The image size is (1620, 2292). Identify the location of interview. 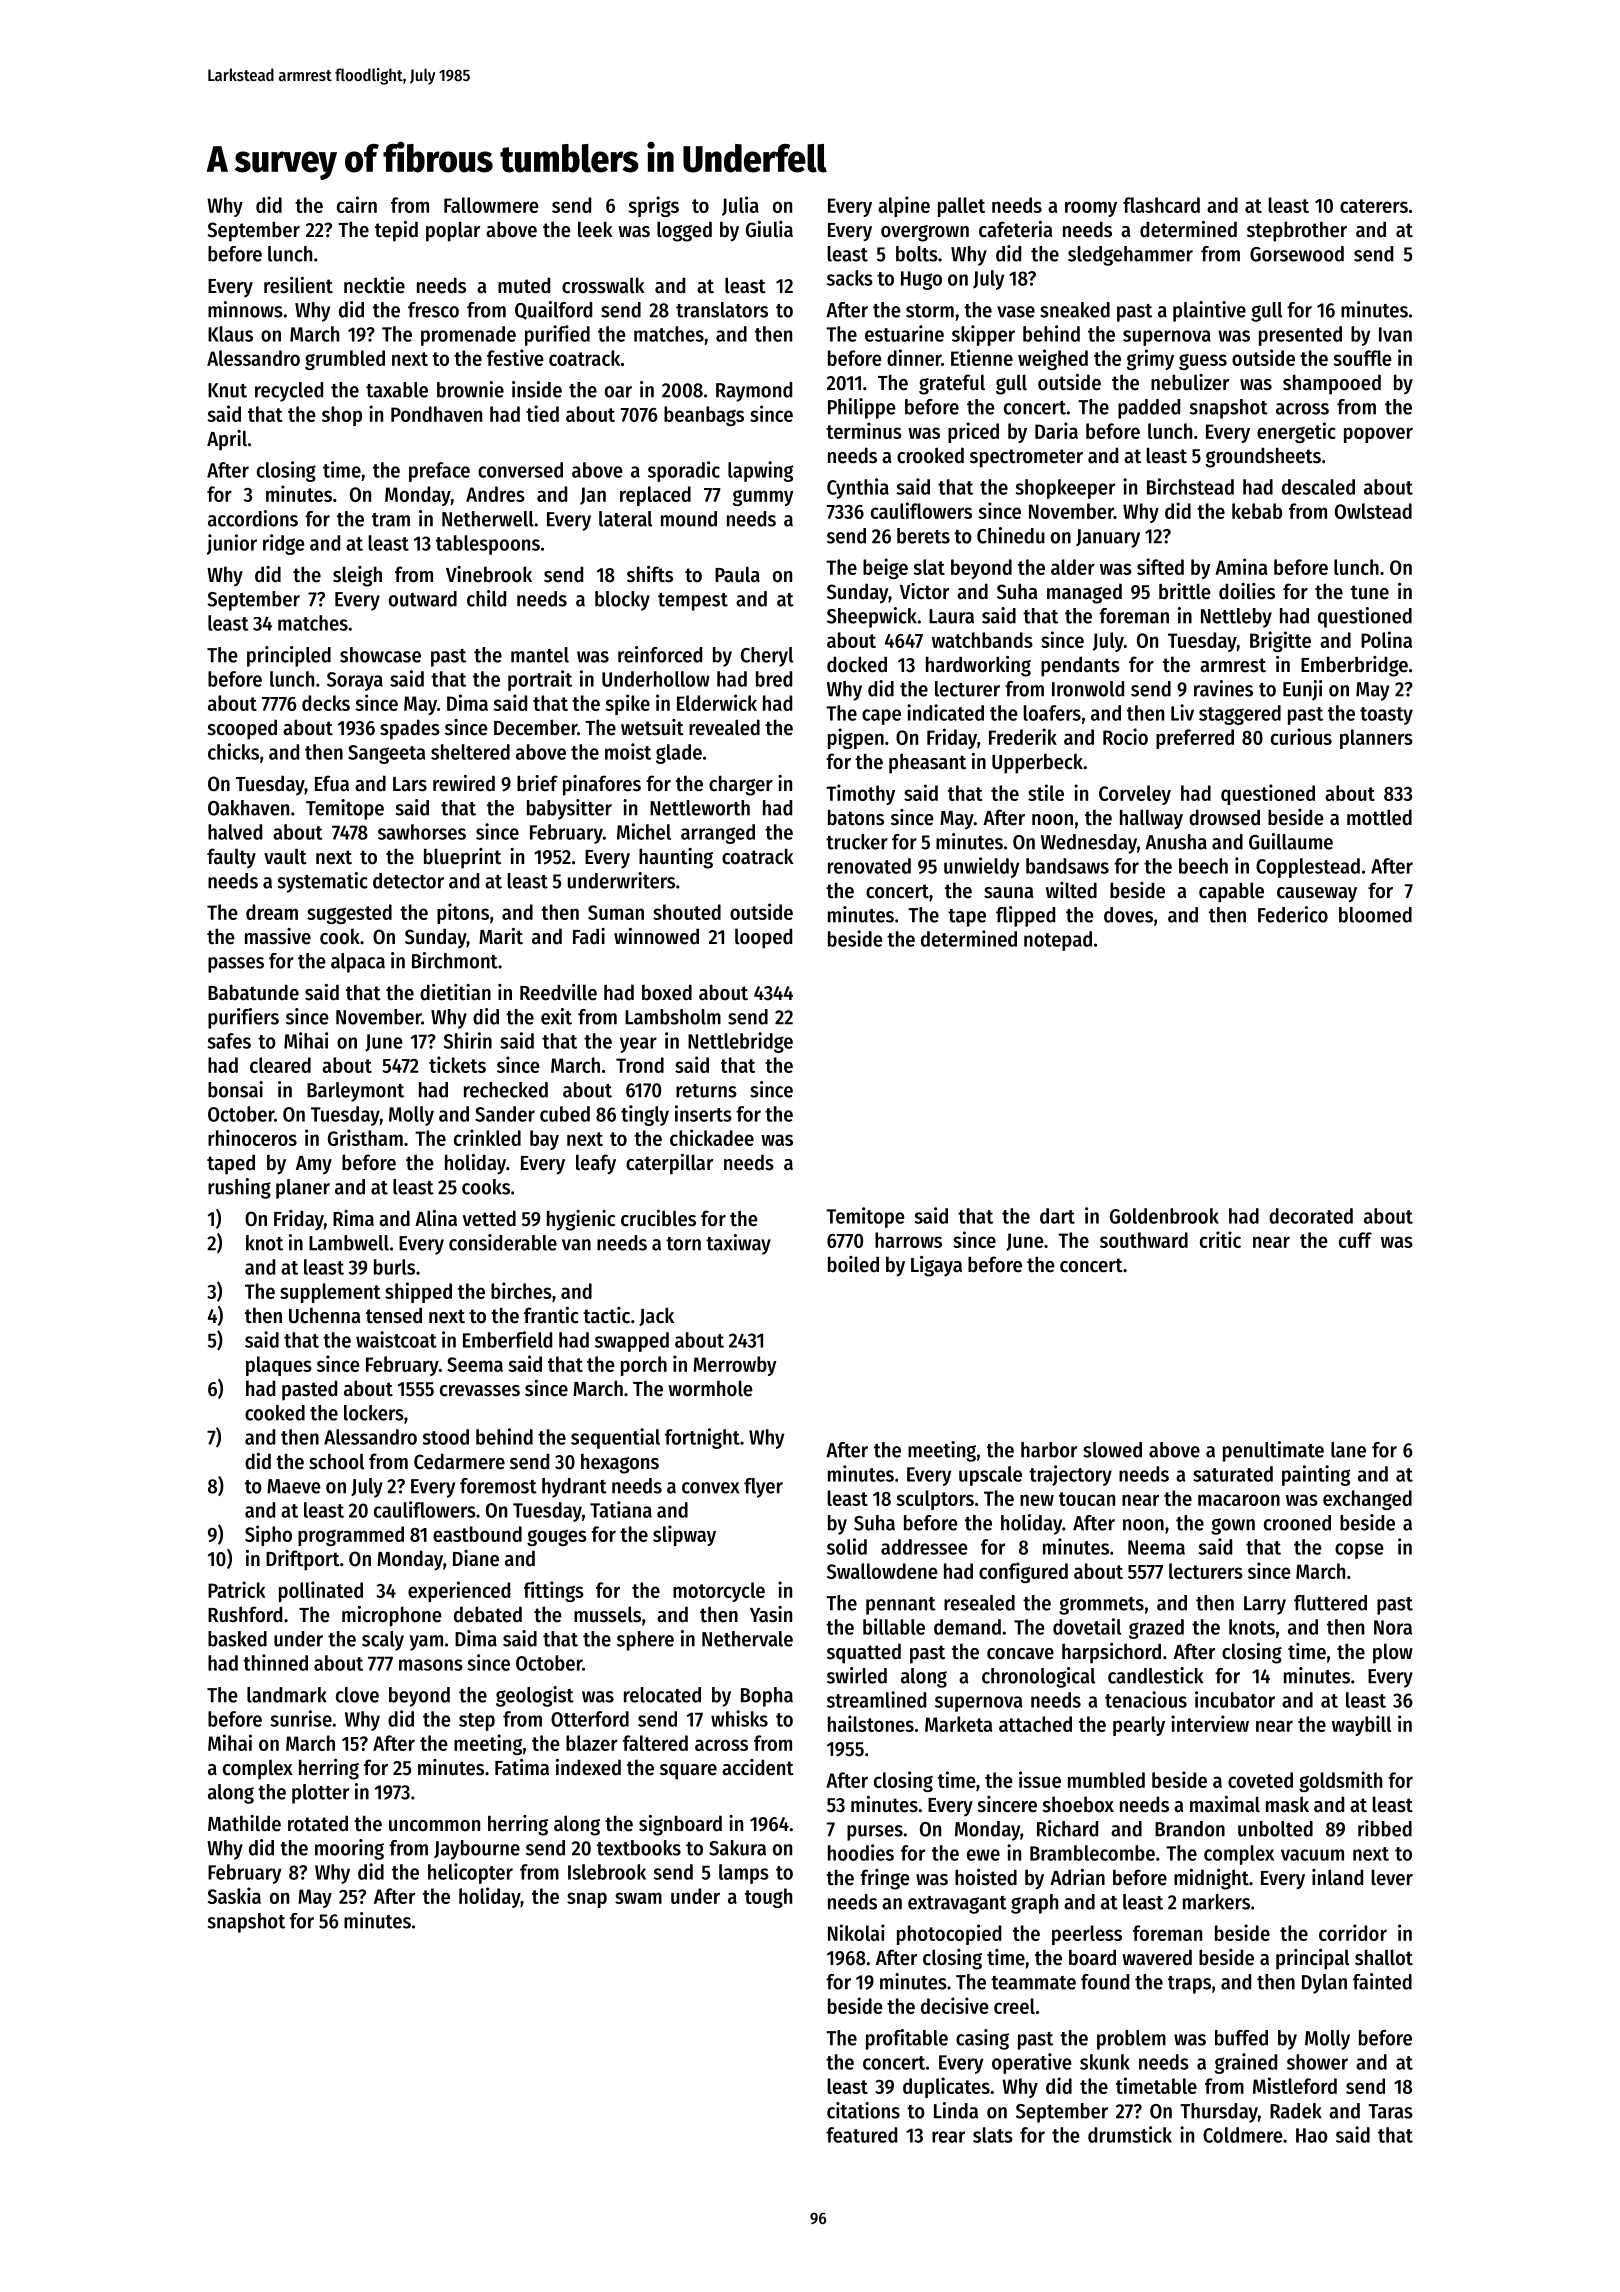
(1210, 1723).
